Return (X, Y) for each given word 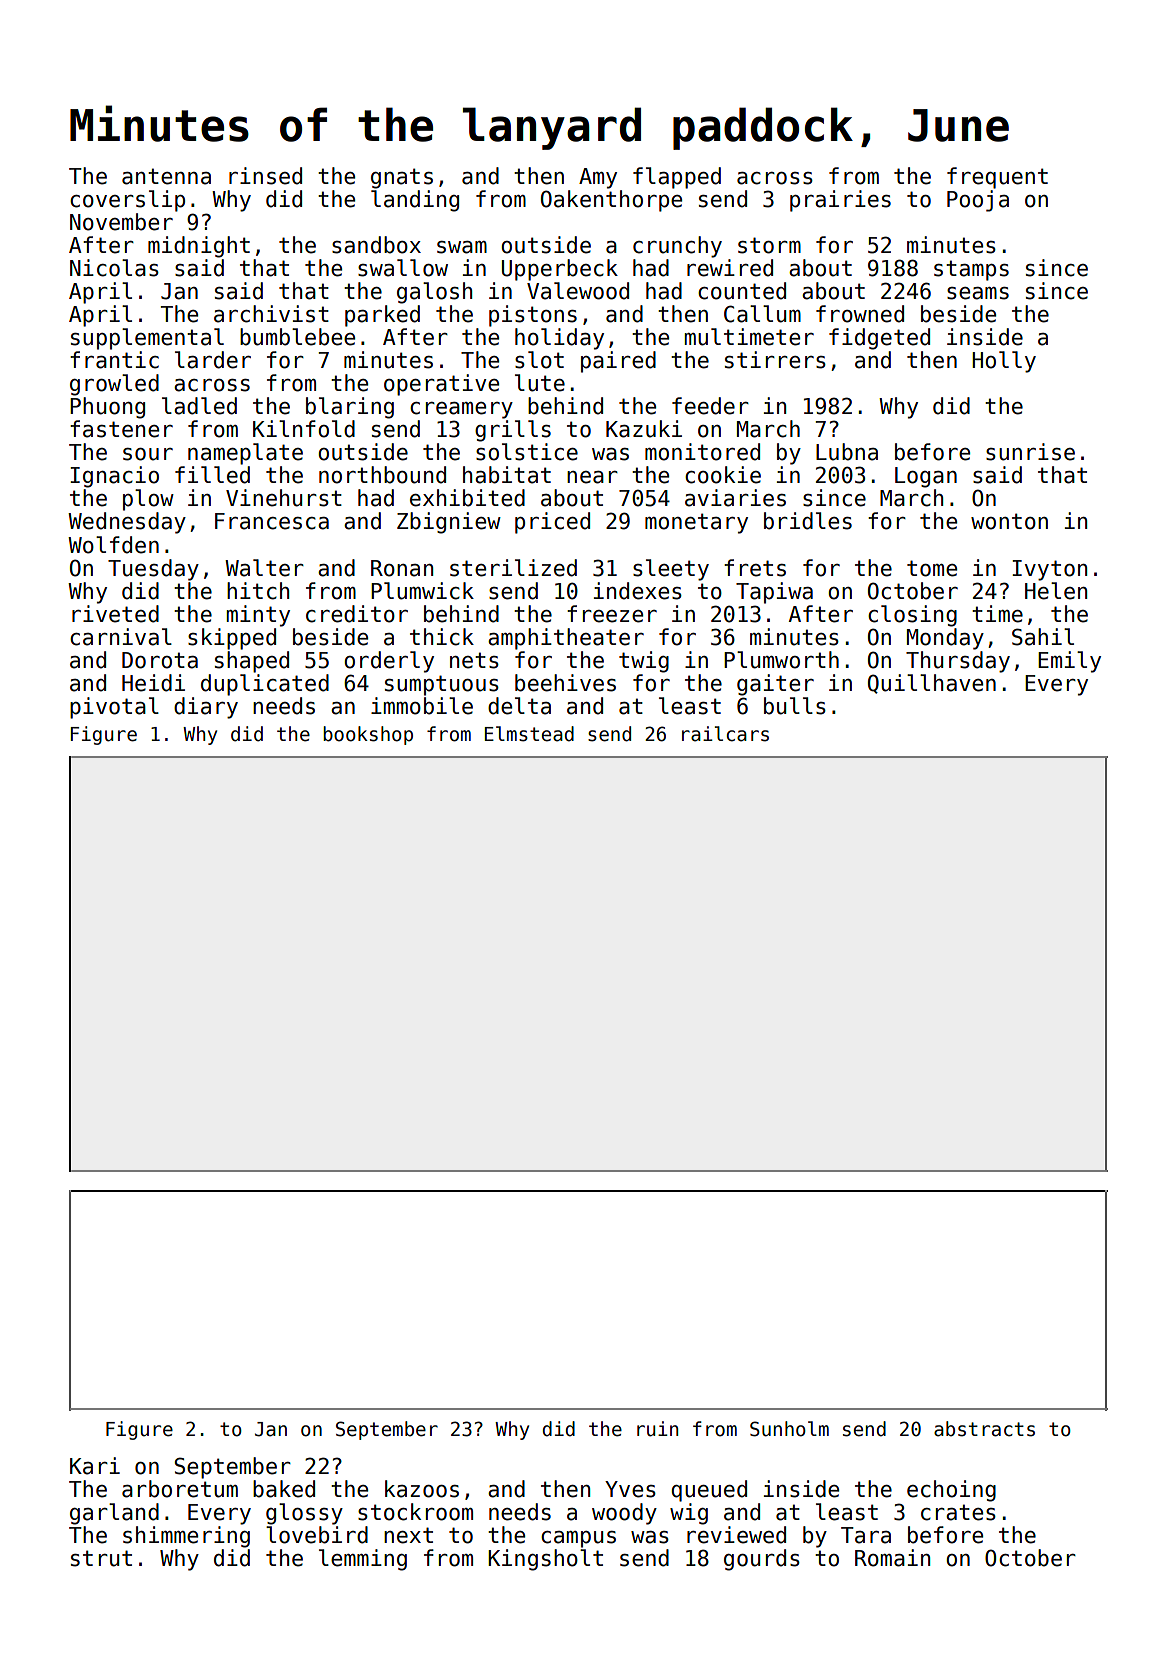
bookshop (368, 735)
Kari (95, 1466)
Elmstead (529, 734)
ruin (657, 1429)
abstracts (984, 1429)
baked (284, 1489)
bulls (795, 706)
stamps (971, 270)
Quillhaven (932, 684)
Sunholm (789, 1429)
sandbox (376, 245)
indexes (638, 591)
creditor (357, 614)
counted (742, 291)
